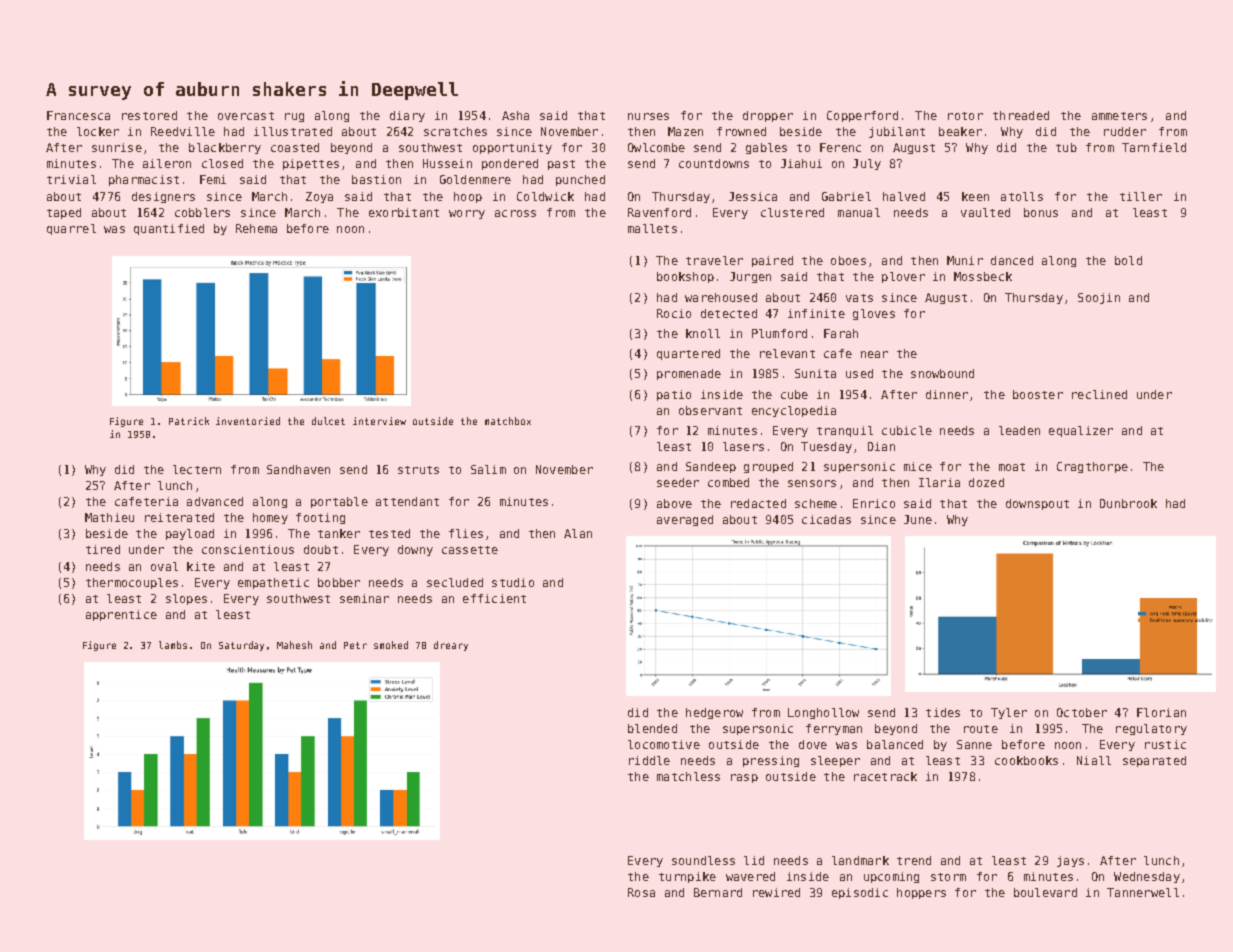 This document has width=1233, height=952. I want to click on dropper, so click(768, 116).
